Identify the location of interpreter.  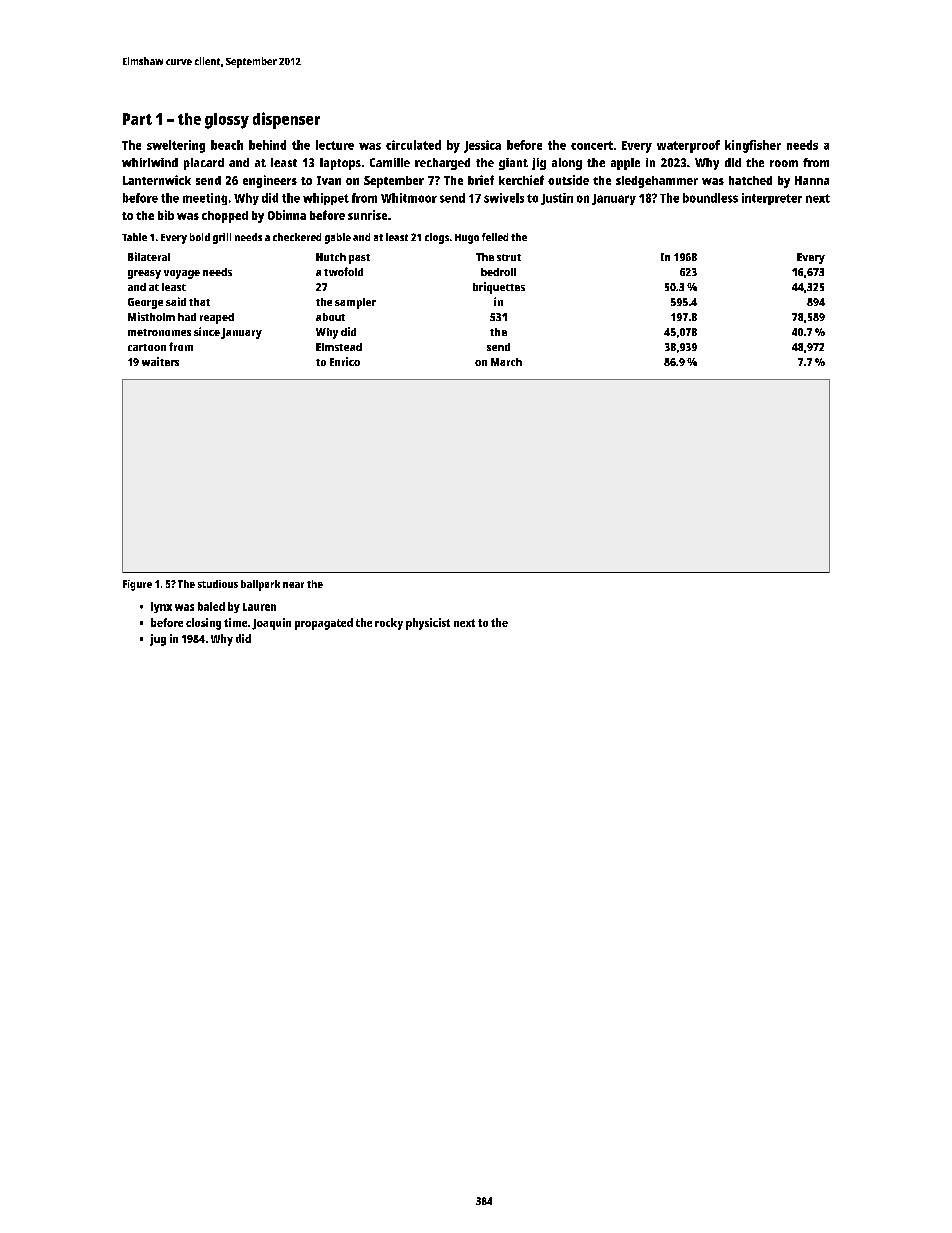
(772, 199).
